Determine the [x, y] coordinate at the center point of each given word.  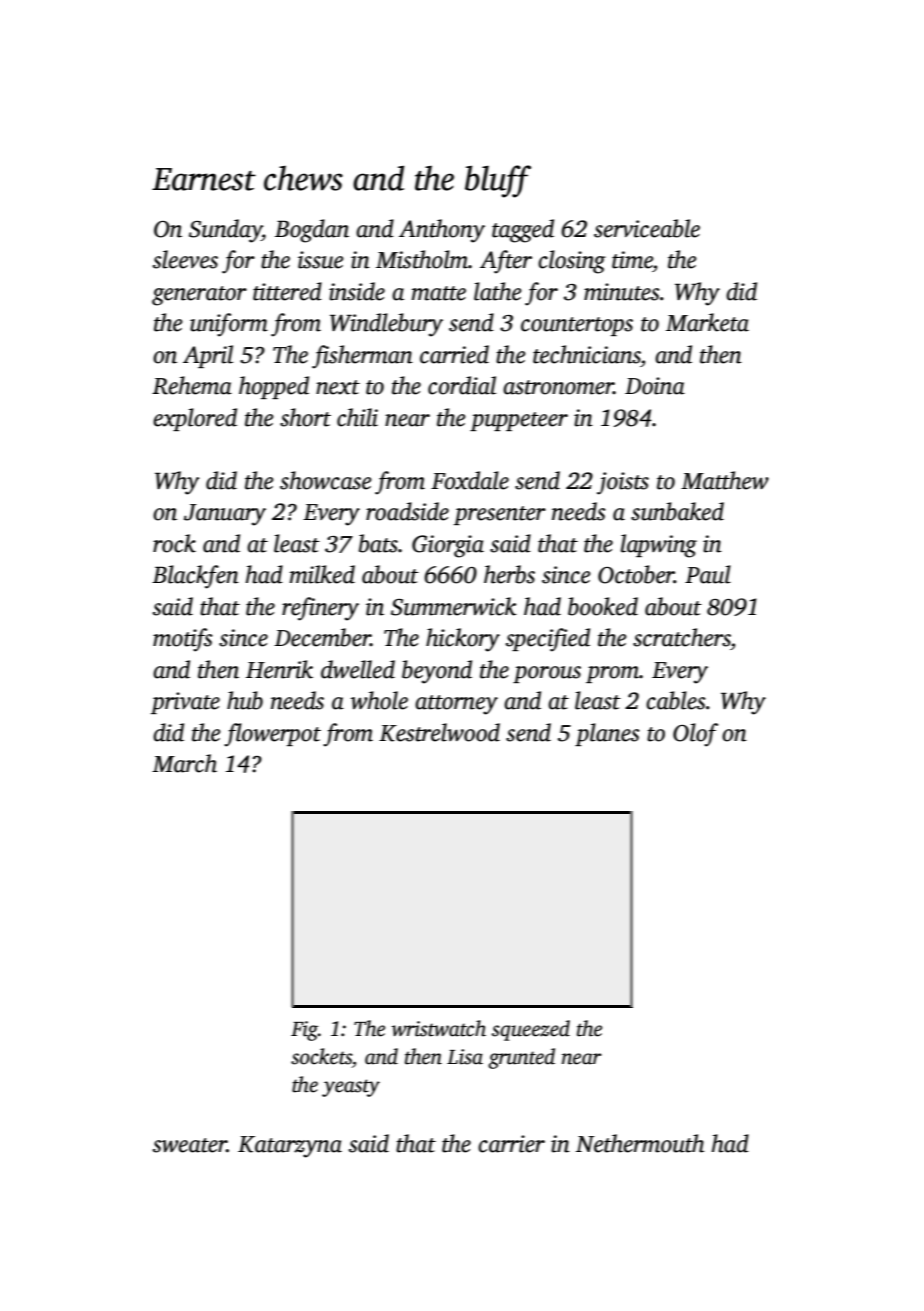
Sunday [225, 231]
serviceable [647, 228]
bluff [498, 181]
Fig [304, 1031]
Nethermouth [640, 1143]
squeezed [531, 1030]
